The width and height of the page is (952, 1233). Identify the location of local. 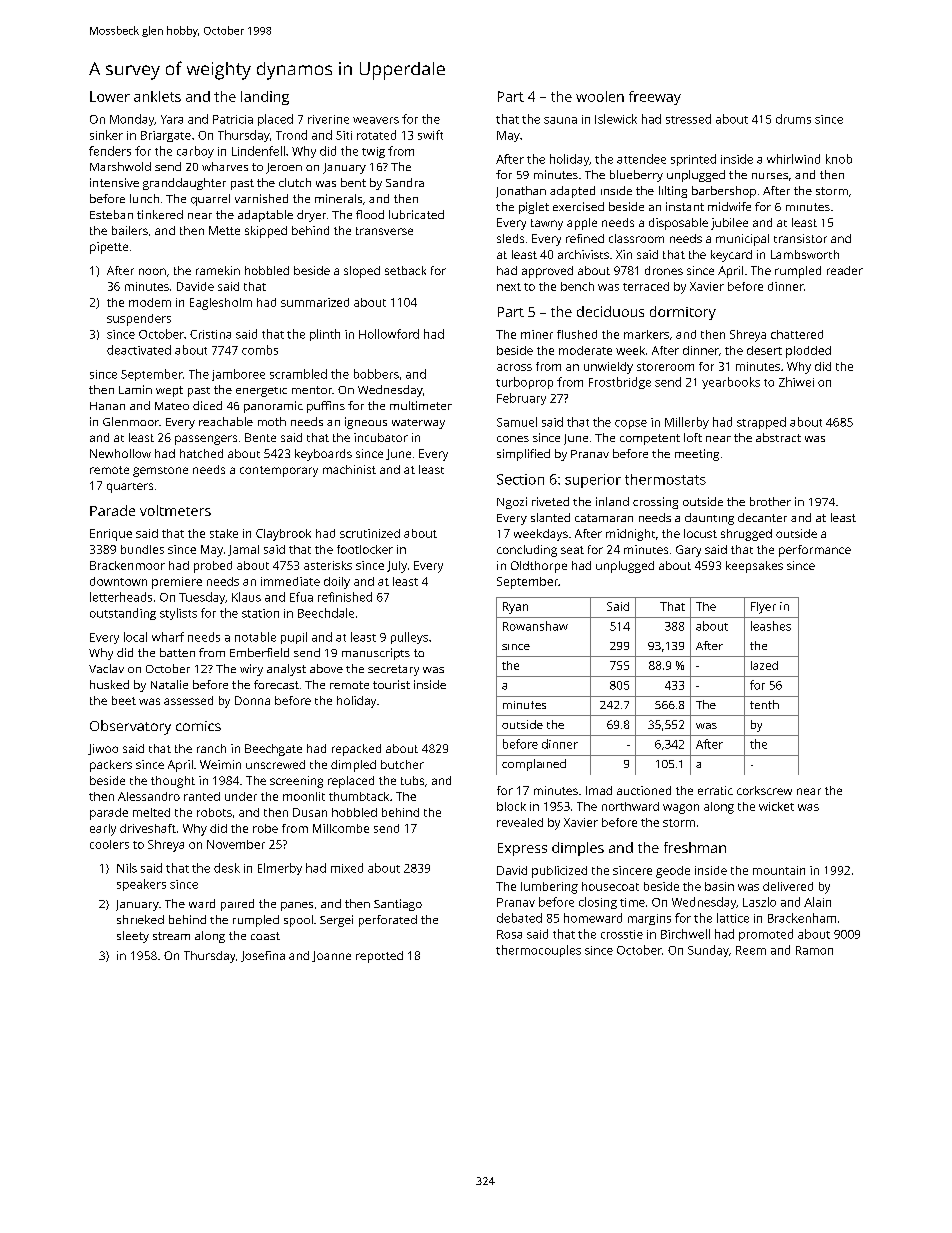
(135, 637).
